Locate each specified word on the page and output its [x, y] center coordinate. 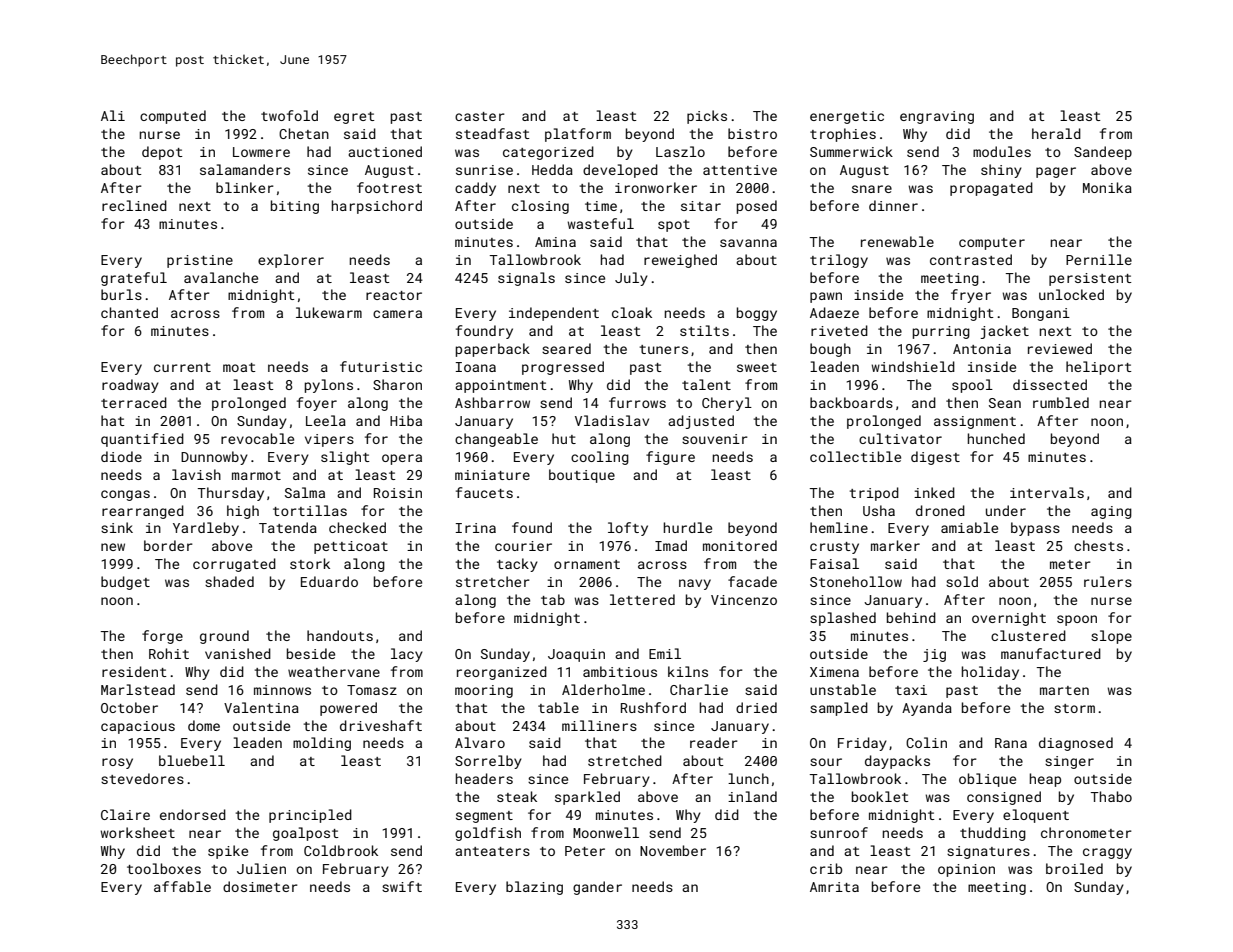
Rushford [653, 707]
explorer [291, 261]
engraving [937, 117]
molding [322, 744]
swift [402, 886]
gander [597, 888]
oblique [987, 780]
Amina [555, 242]
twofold [289, 115]
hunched [996, 438]
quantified [142, 440]
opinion [966, 870]
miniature [492, 475]
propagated [991, 189]
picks [707, 117]
